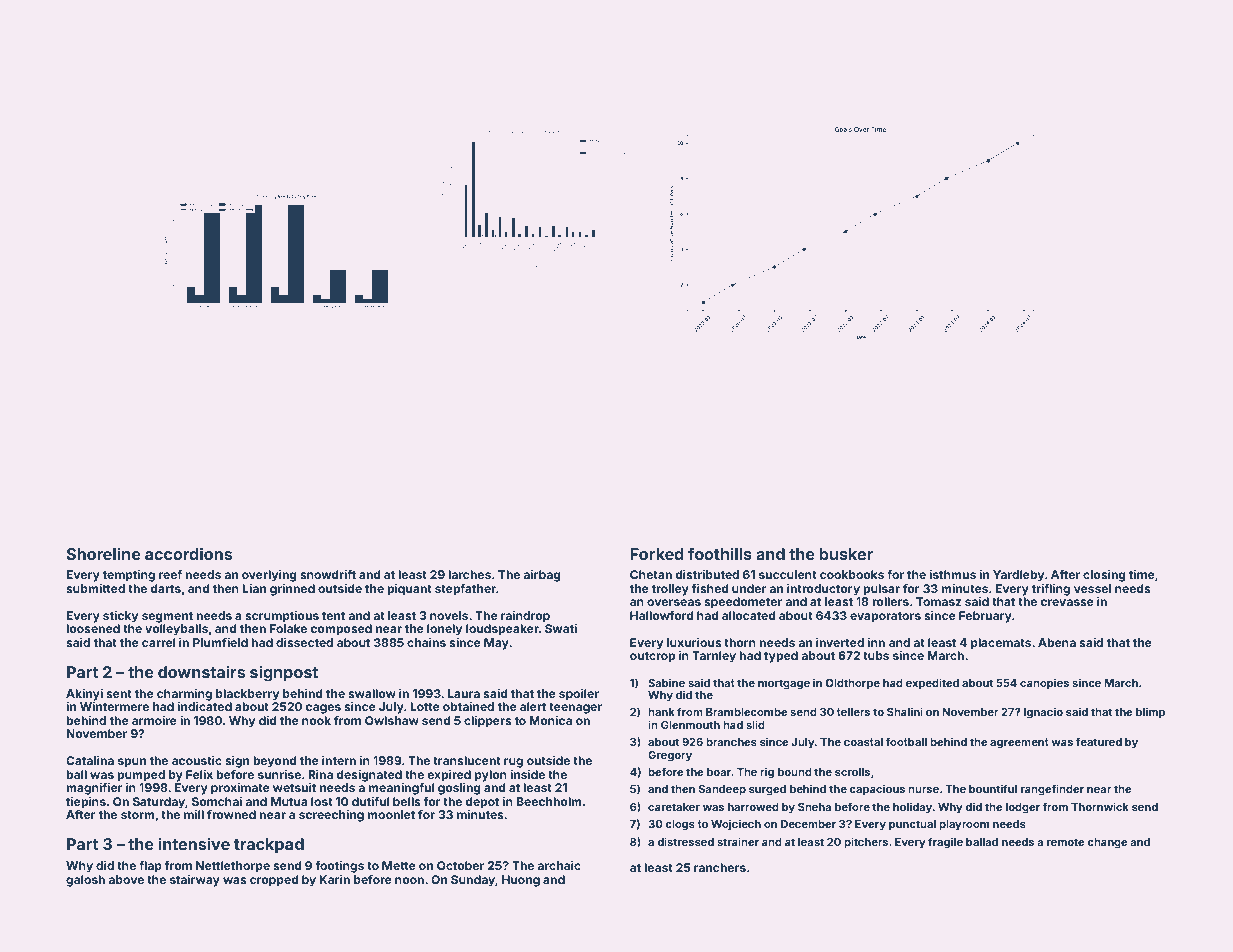 The image size is (1233, 952). I want to click on submitted, so click(95, 588).
